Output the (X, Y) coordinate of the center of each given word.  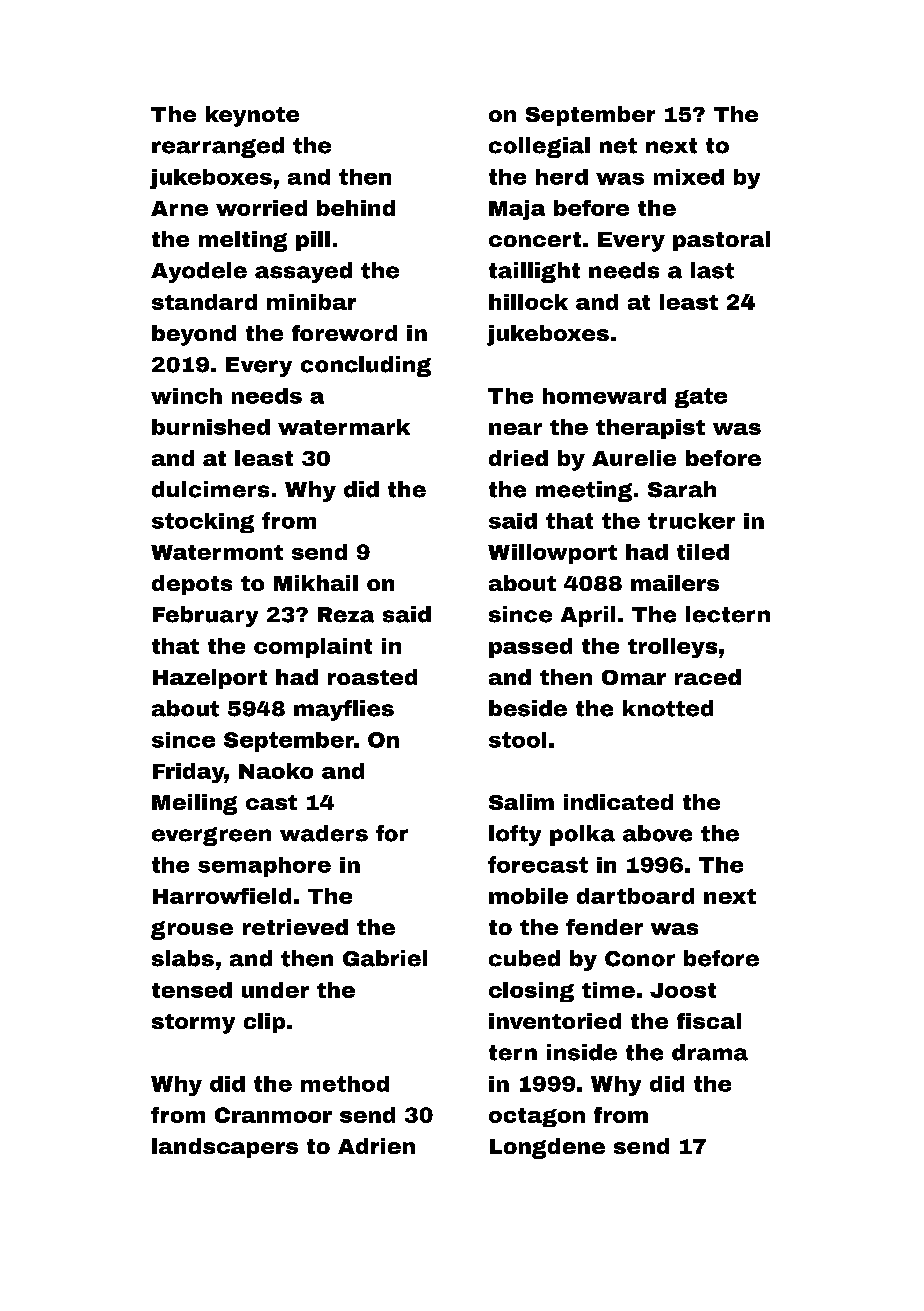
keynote (252, 116)
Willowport (552, 554)
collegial (539, 147)
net (618, 146)
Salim (521, 802)
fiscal (709, 1021)
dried (518, 458)
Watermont (217, 552)
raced (708, 677)
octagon (537, 1117)
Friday (189, 773)
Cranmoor (273, 1115)
